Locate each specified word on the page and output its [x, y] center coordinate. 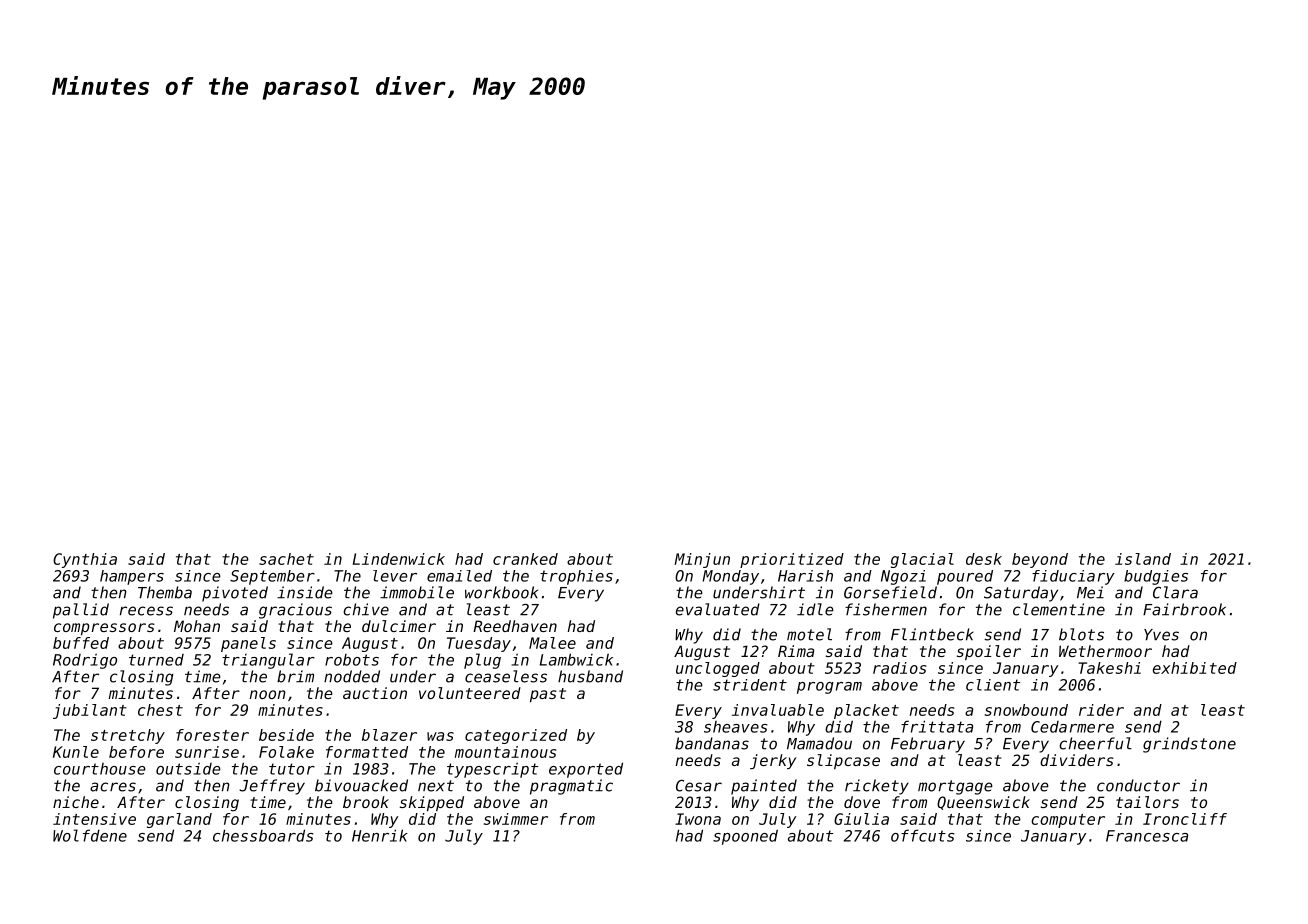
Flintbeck [932, 634]
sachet [286, 559]
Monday [730, 577]
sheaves [736, 727]
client [993, 685]
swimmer [516, 819]
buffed [81, 643]
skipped [432, 803]
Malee [552, 643]
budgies [1156, 577]
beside [286, 735]
